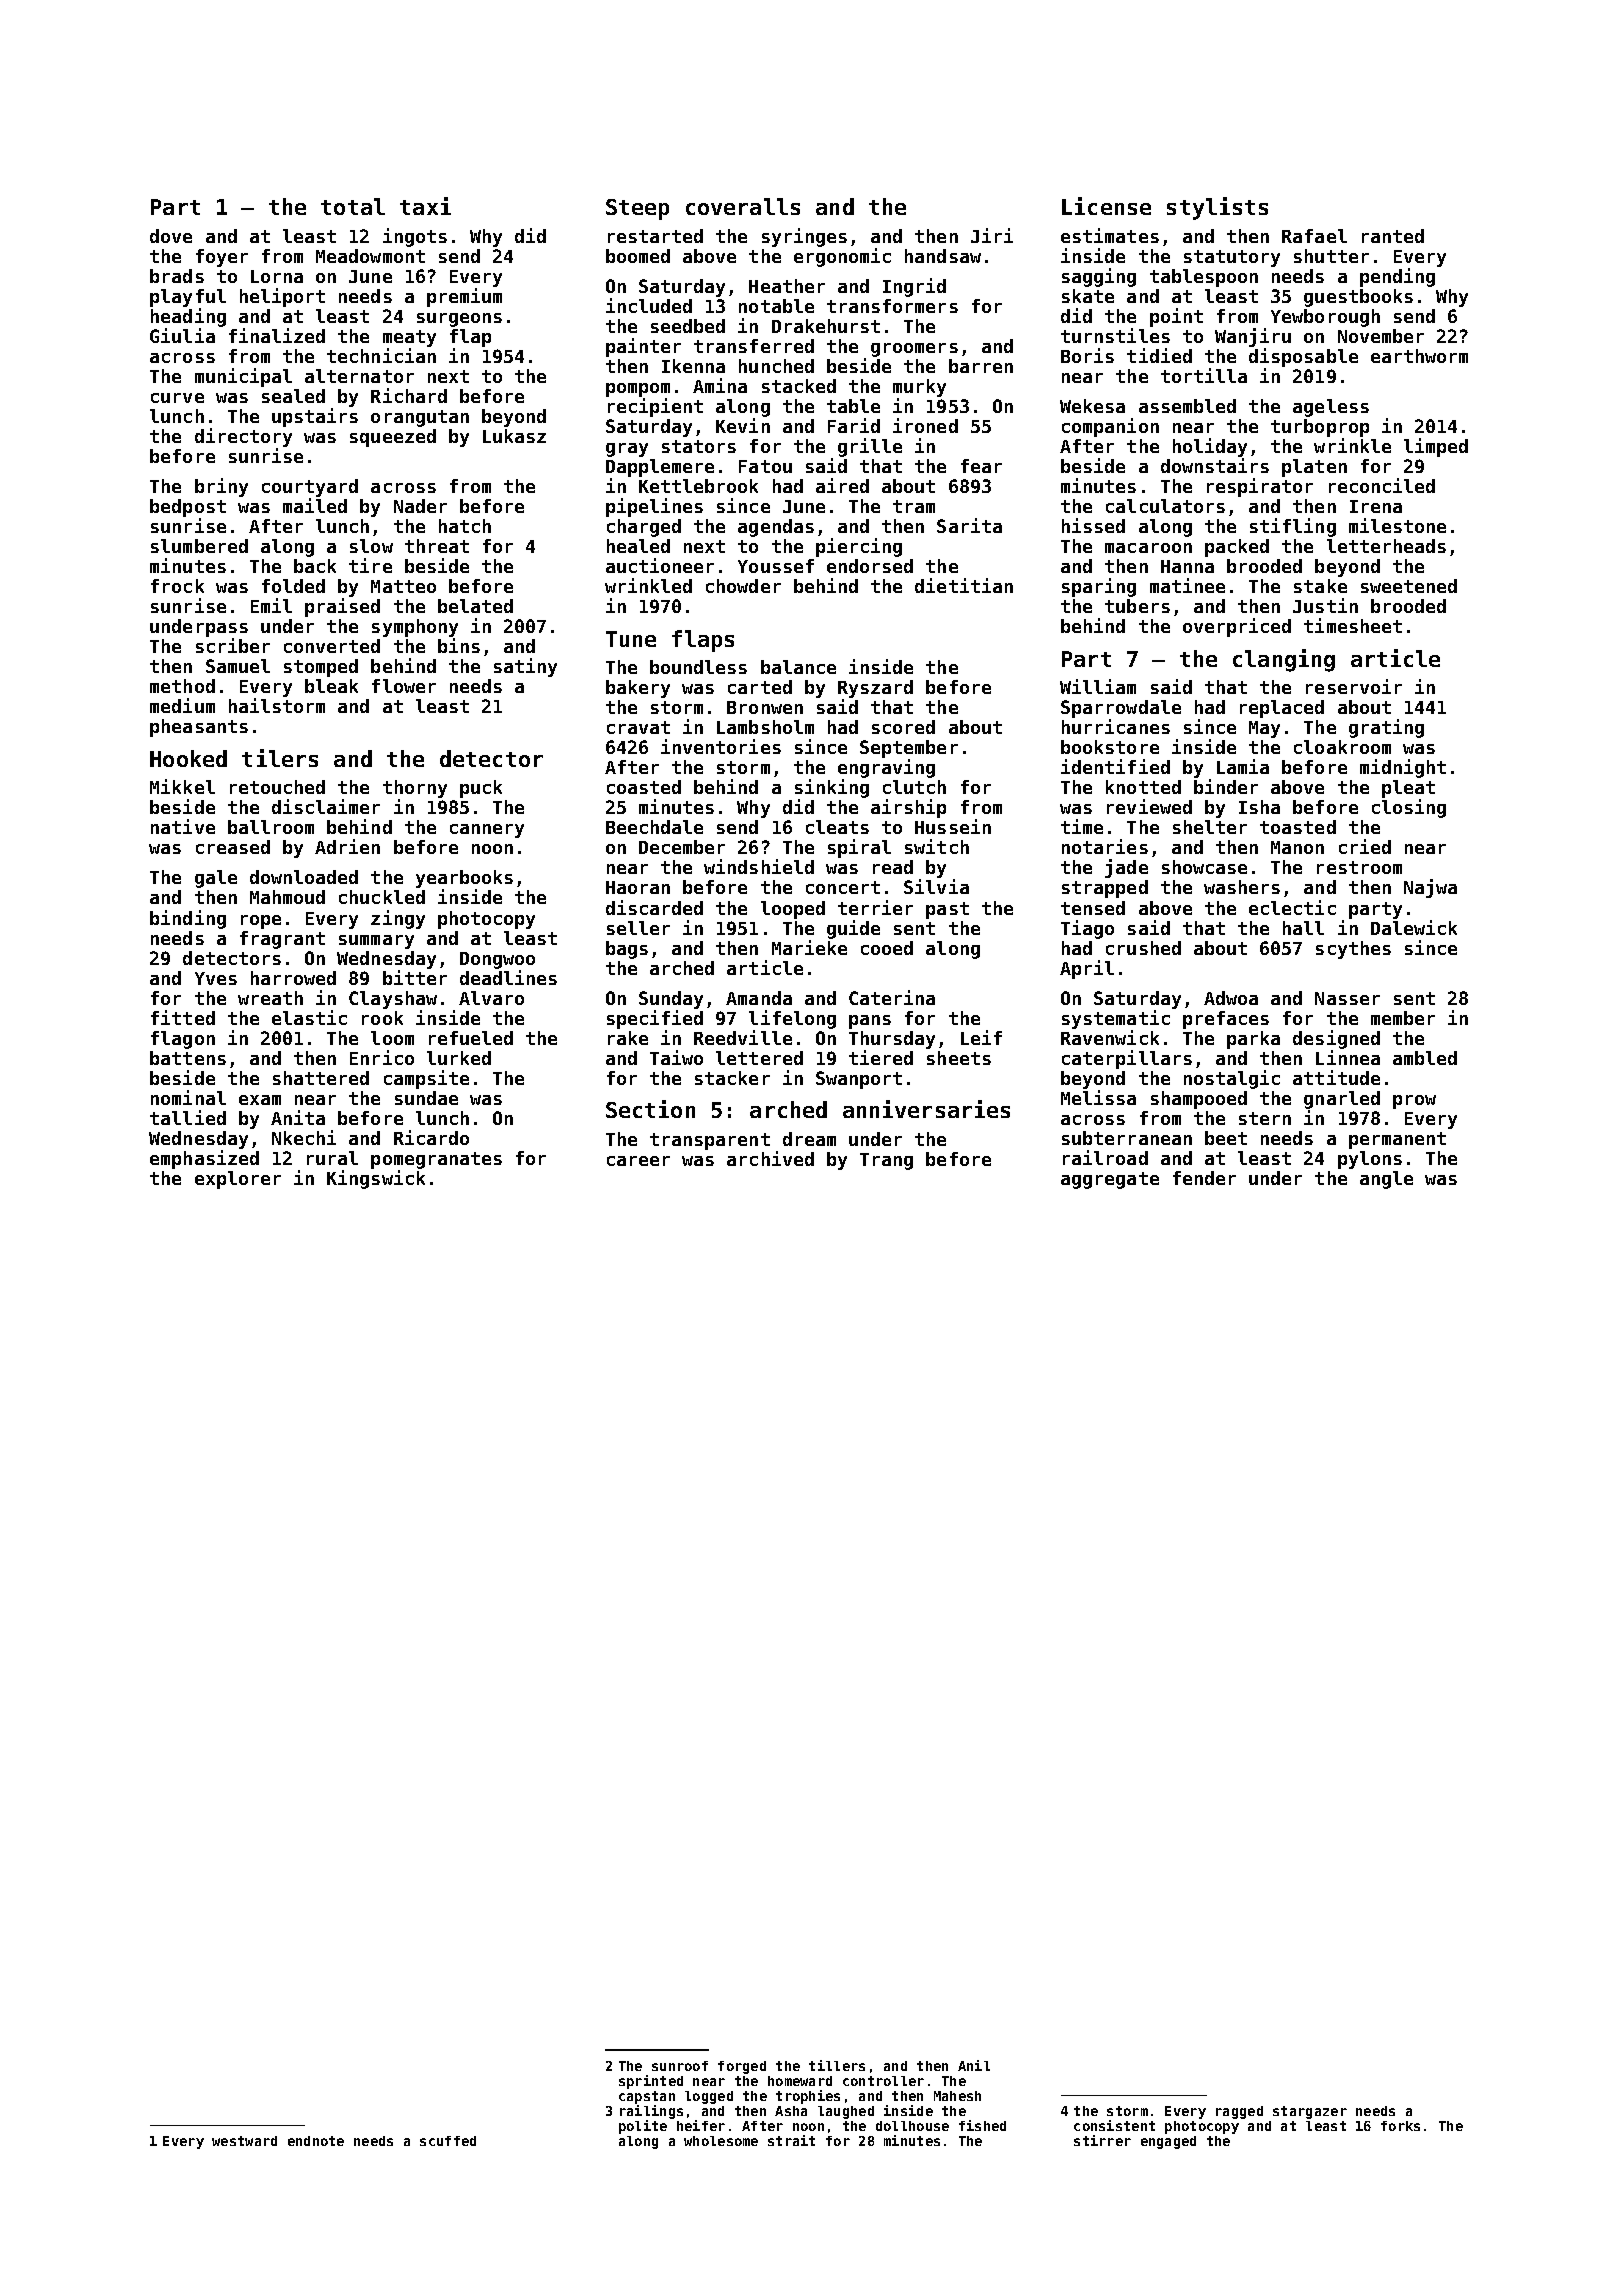  Describe the element at coordinates (1231, 998) in the page. I see `Adwoa` at that location.
